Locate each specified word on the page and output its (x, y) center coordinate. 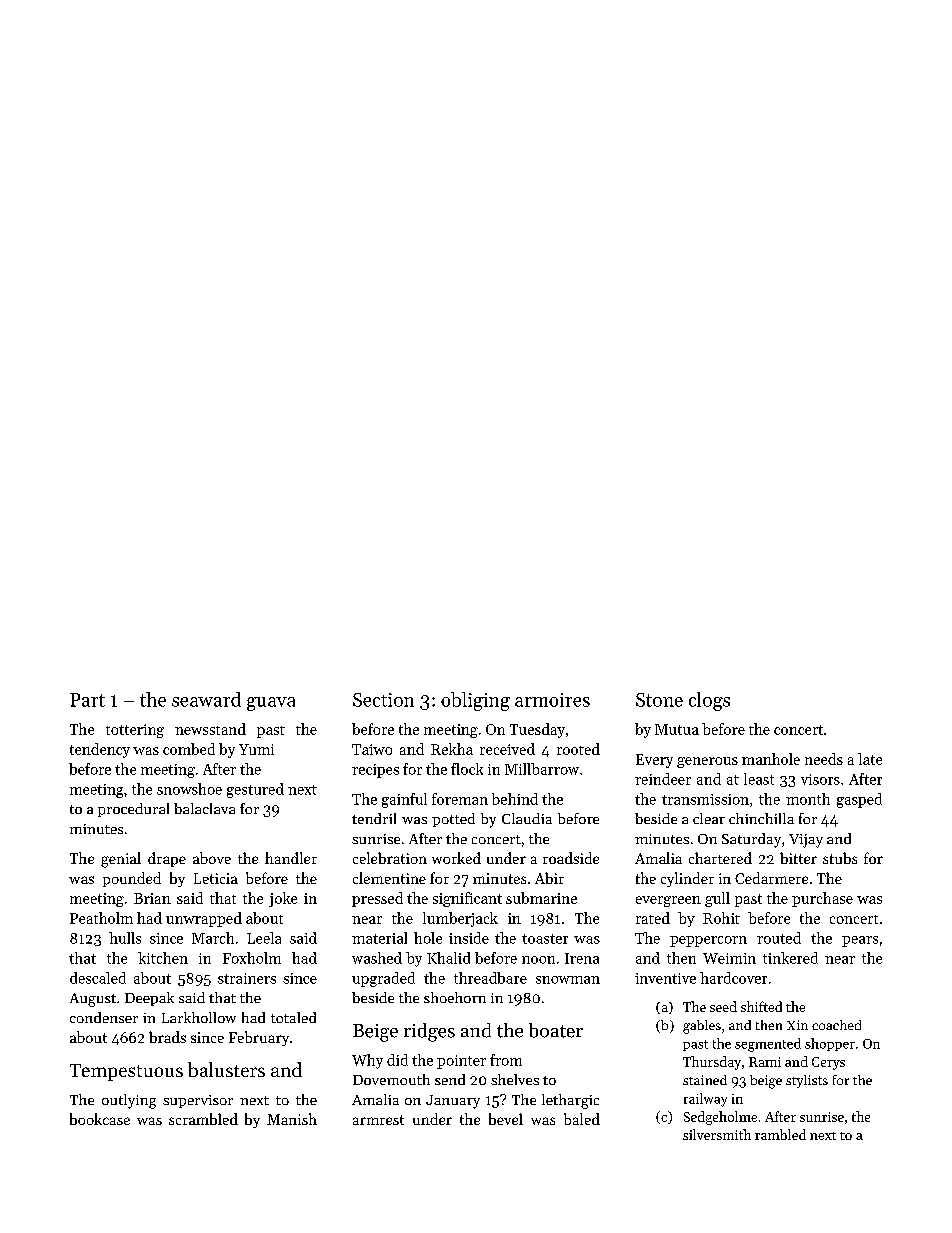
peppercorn (708, 941)
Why (367, 1061)
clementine (389, 878)
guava (271, 704)
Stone (659, 700)
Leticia (216, 878)
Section (383, 700)
